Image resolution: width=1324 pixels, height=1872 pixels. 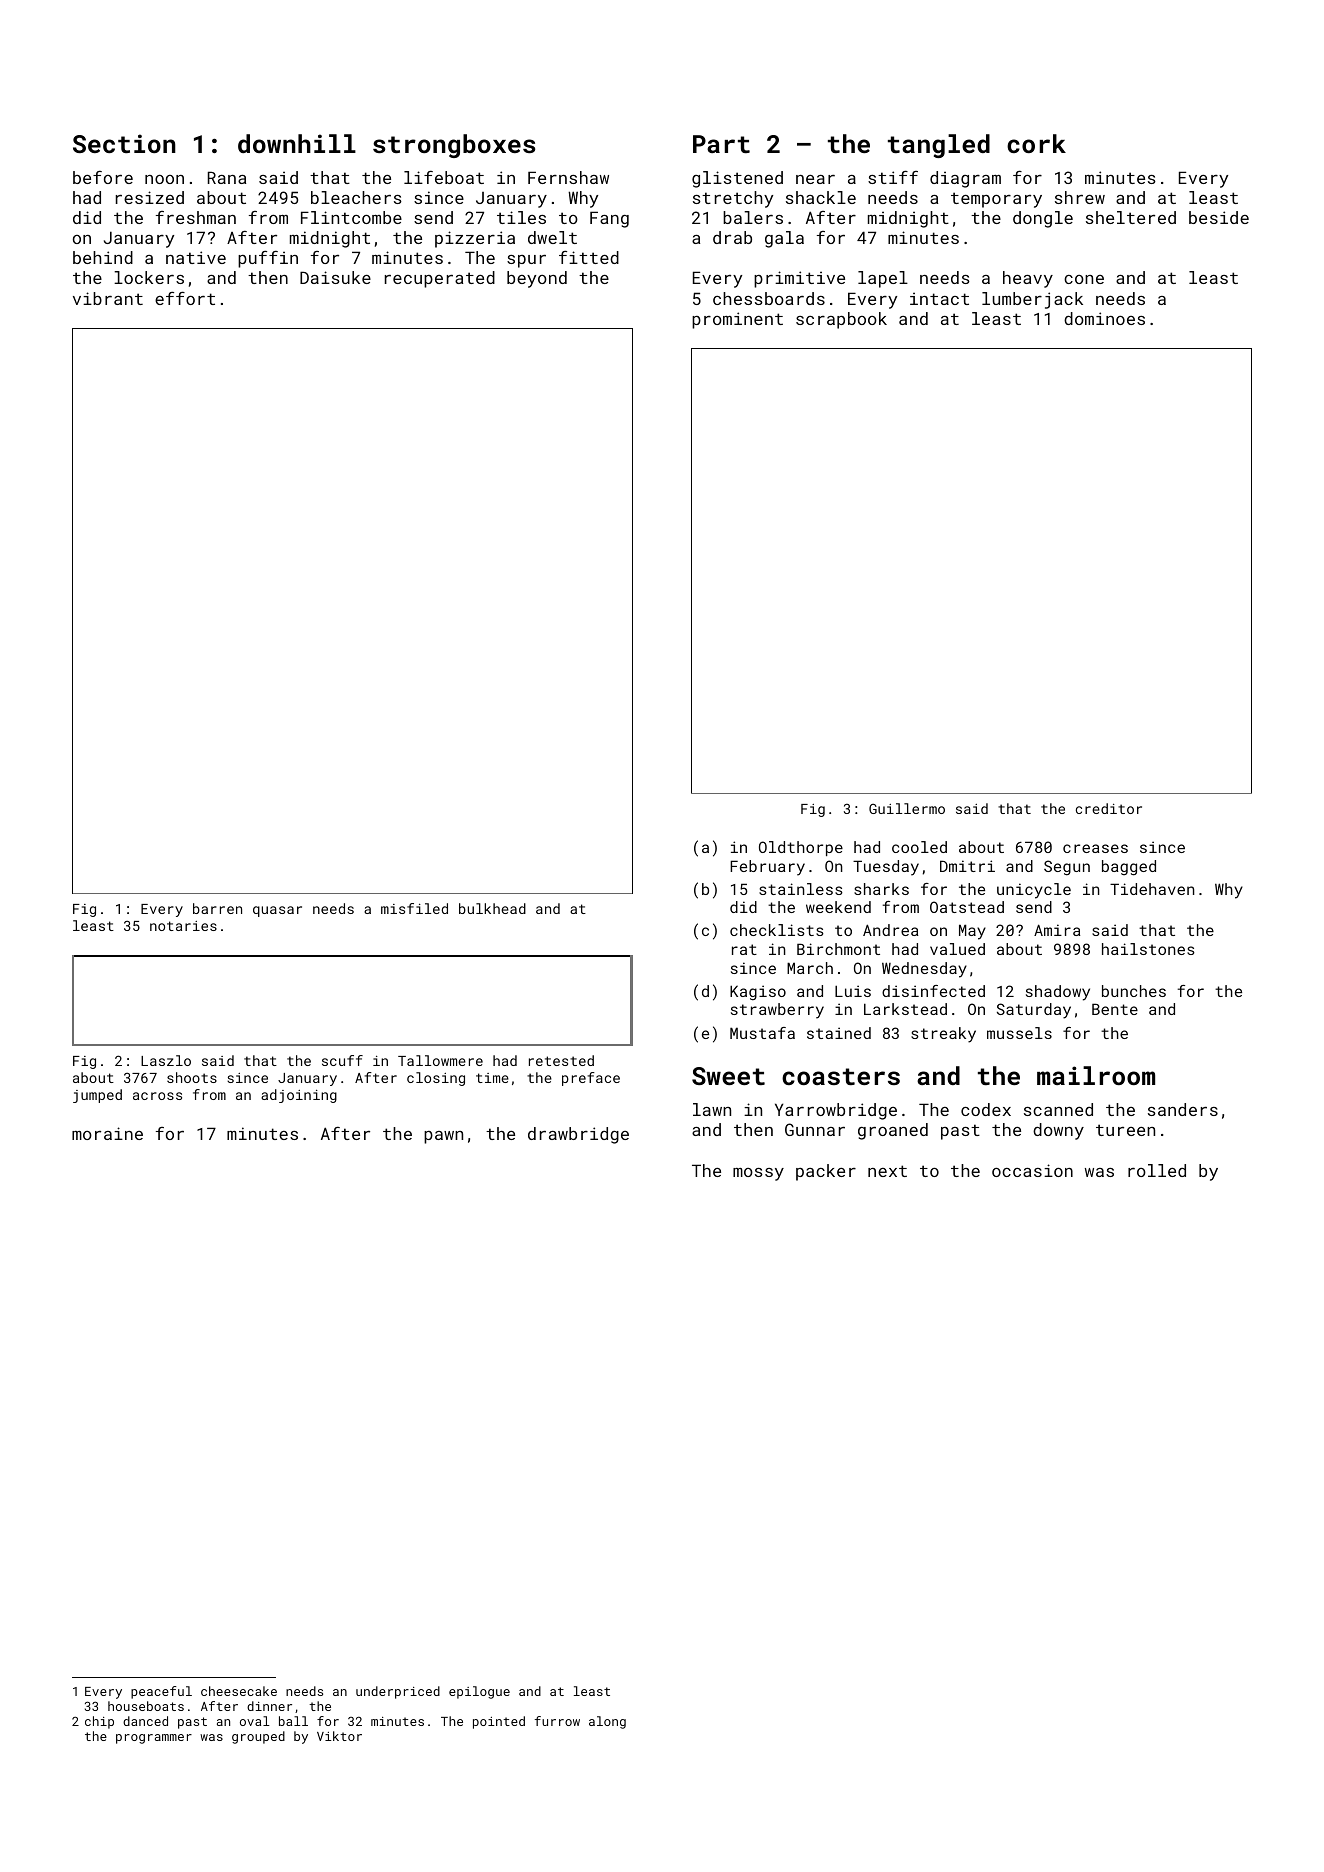 What do you see at coordinates (758, 1174) in the image?
I see `mossy` at bounding box center [758, 1174].
